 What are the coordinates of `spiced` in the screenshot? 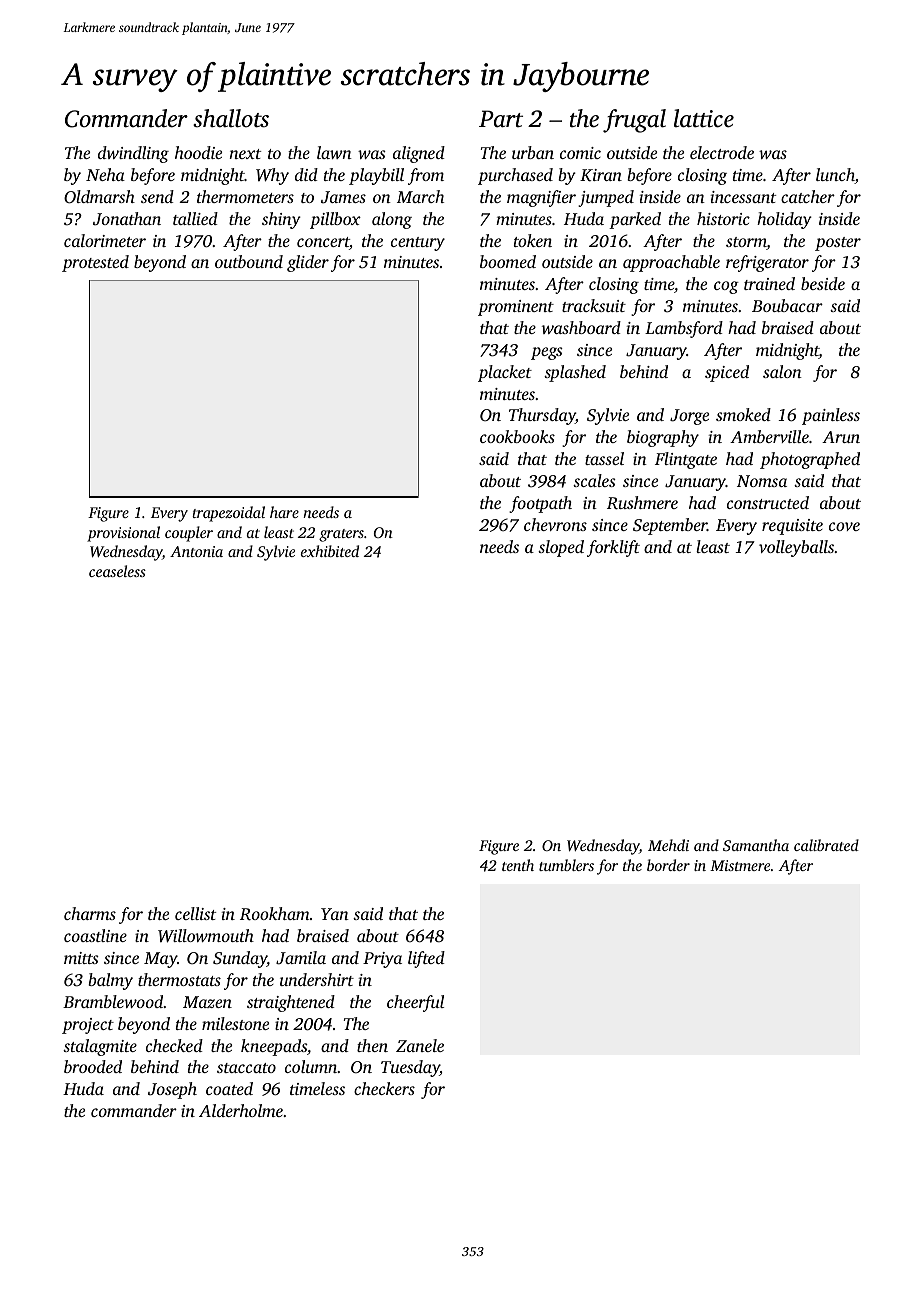 It's located at (727, 373).
